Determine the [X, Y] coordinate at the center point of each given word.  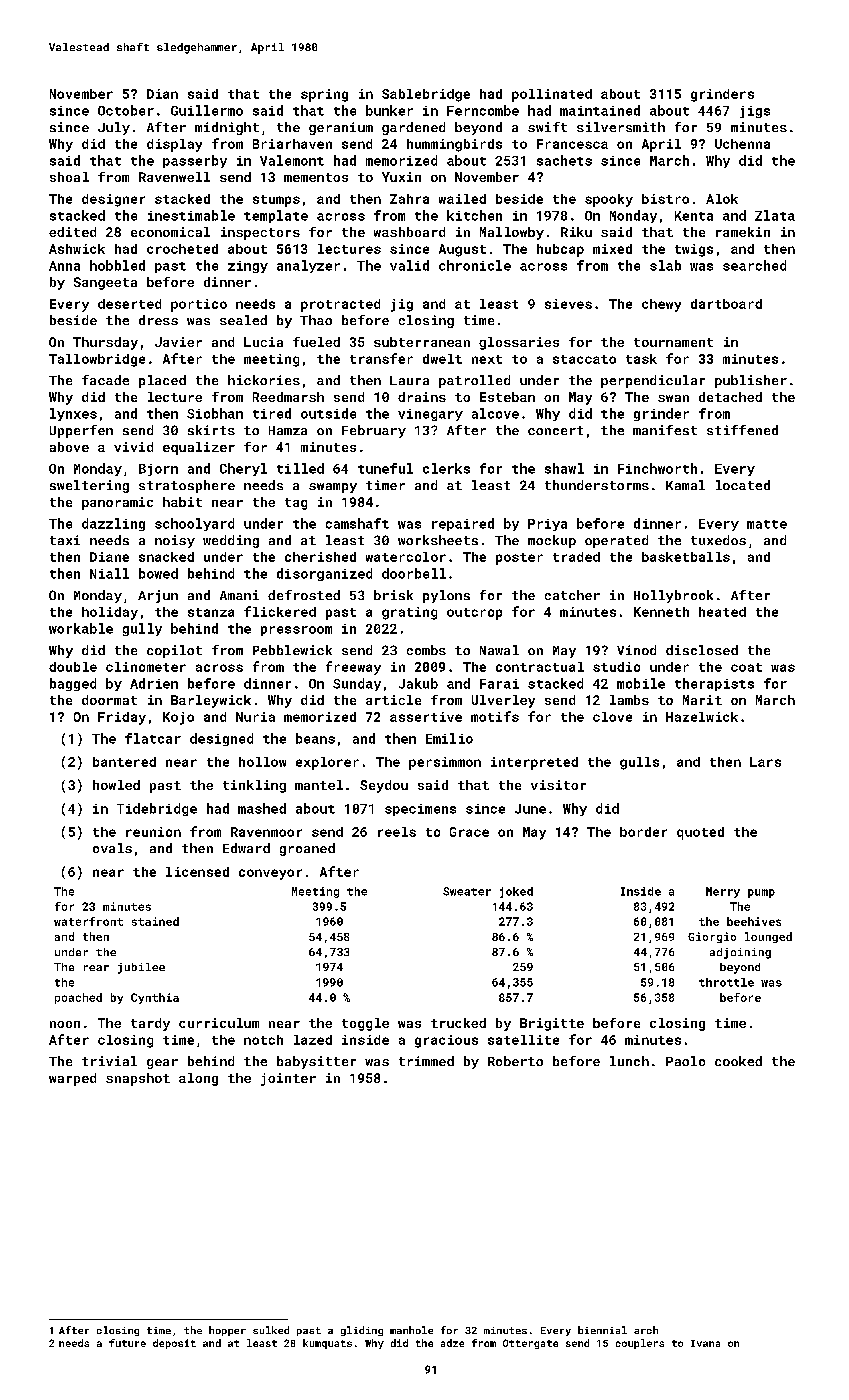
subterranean [422, 342]
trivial [109, 1061]
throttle [726, 982]
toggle [365, 1024]
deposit [174, 1344]
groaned [307, 849]
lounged [768, 937]
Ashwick [77, 249]
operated [616, 541]
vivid [133, 447]
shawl [564, 468]
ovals [112, 848]
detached [730, 397]
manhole [411, 1330]
